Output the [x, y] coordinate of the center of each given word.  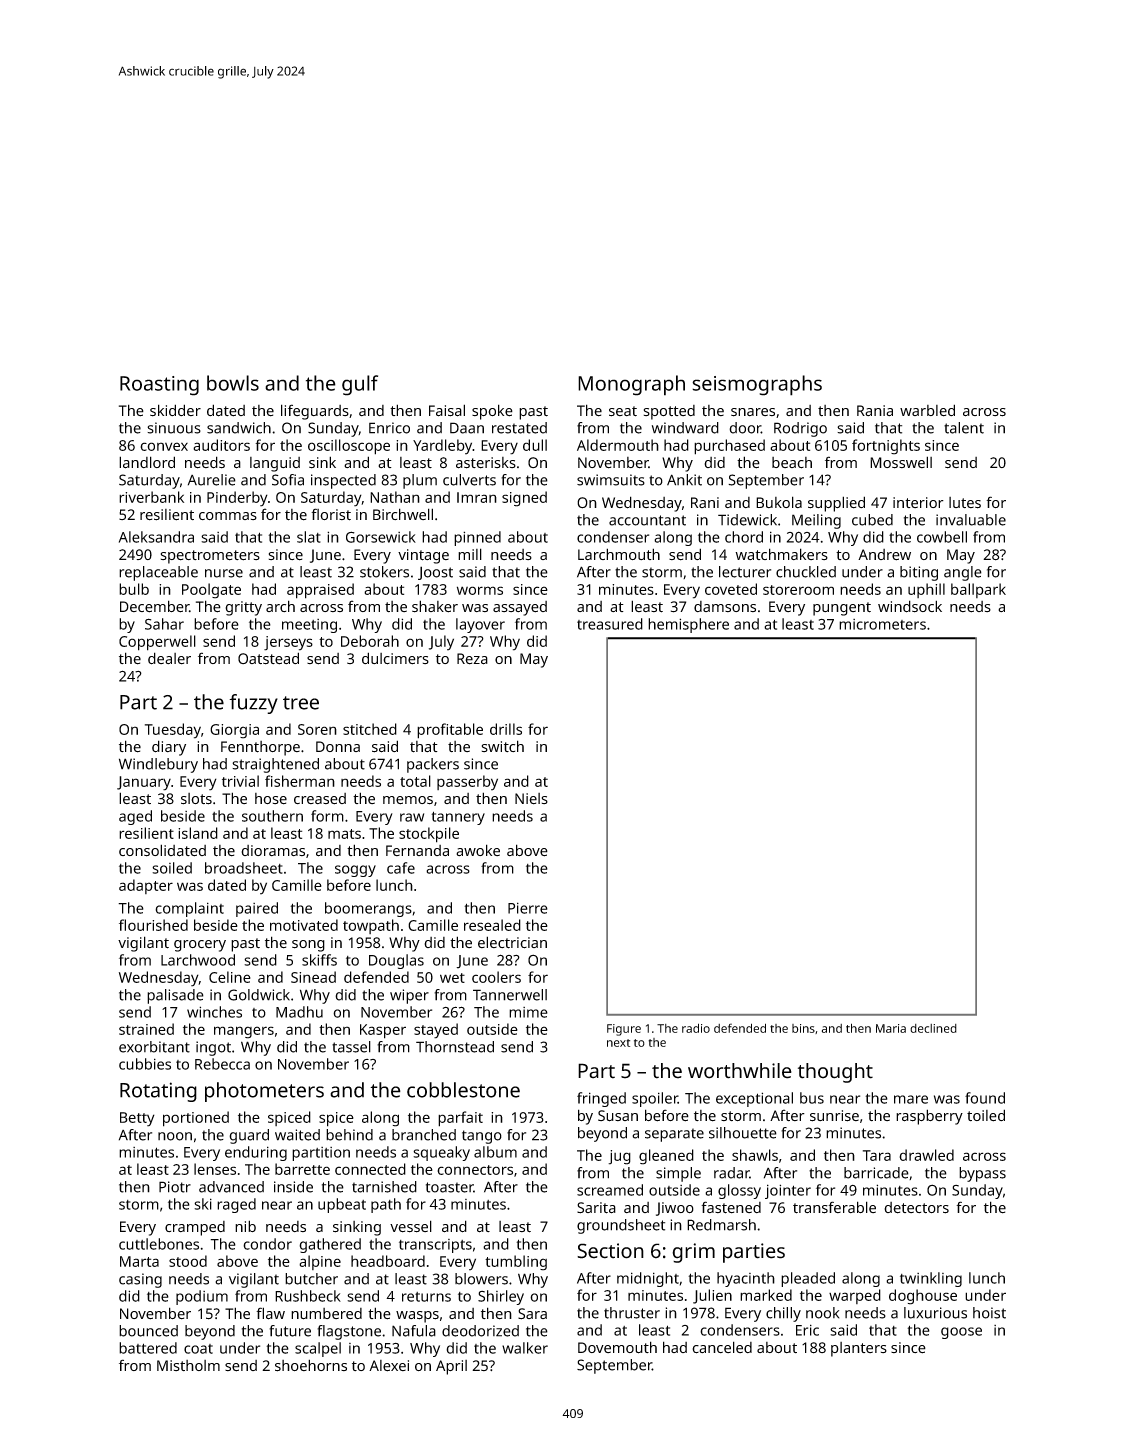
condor [267, 1244]
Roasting [159, 386]
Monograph [631, 385]
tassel [351, 1047]
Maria [891, 1028]
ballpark [978, 590]
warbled [927, 410]
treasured [610, 624]
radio [696, 1028]
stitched [370, 729]
